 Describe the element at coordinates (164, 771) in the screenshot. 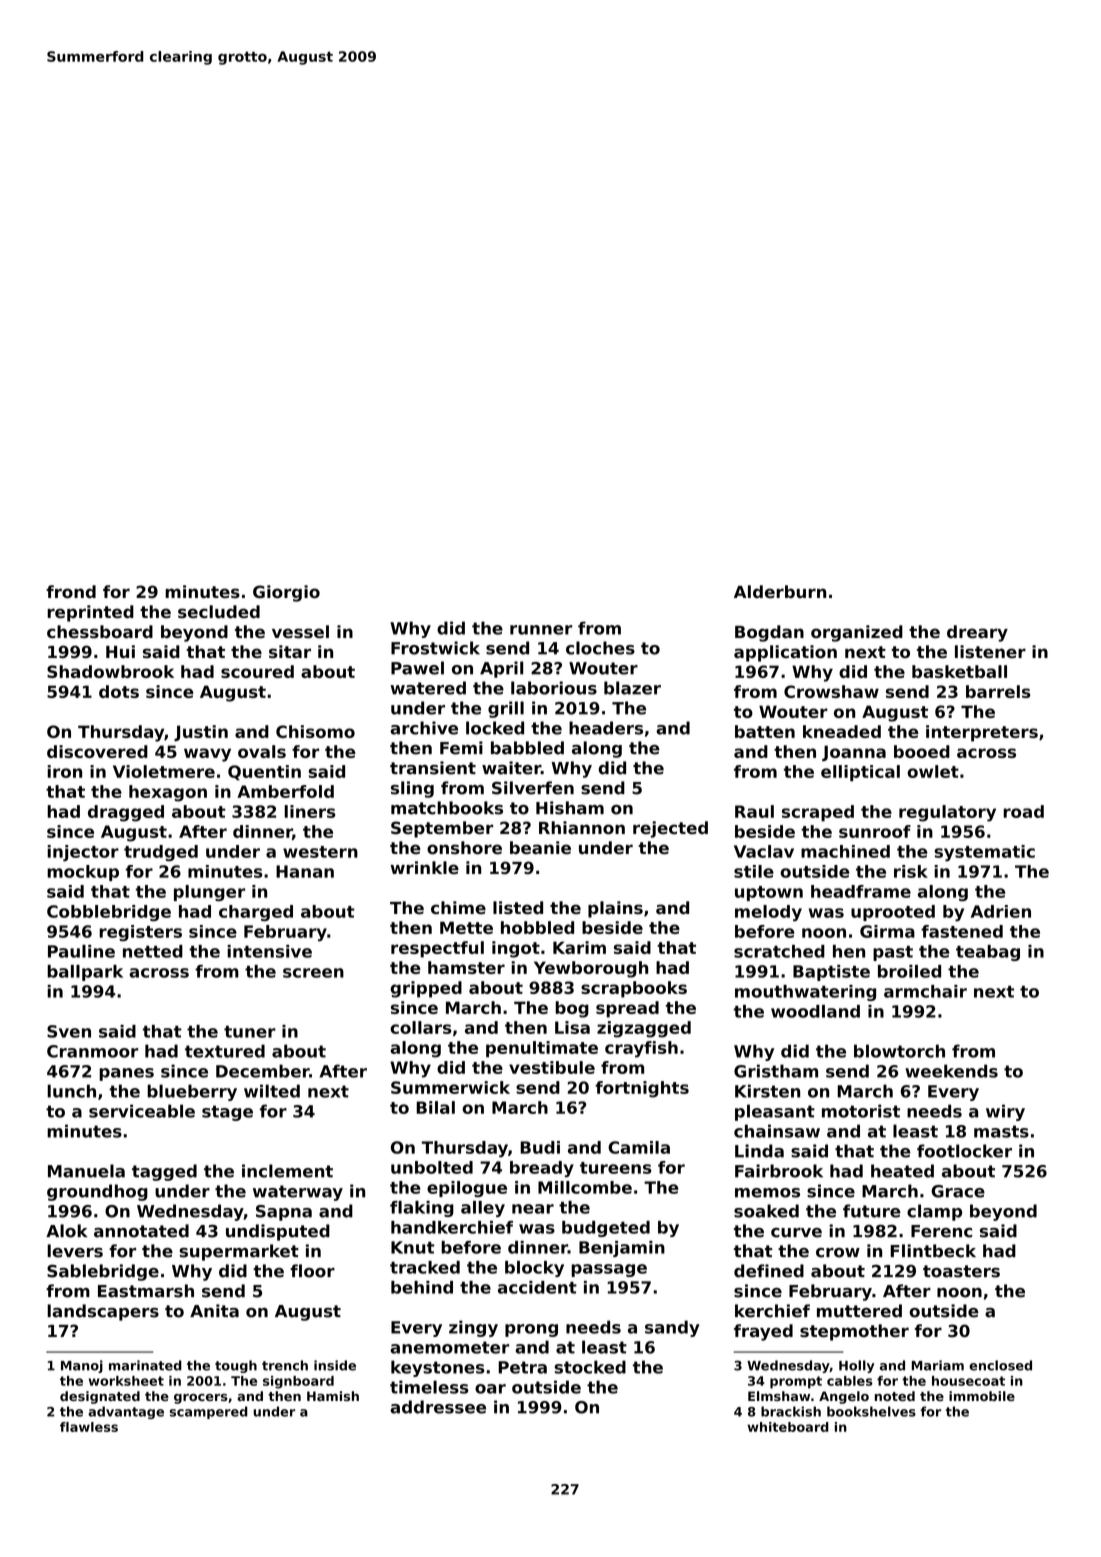

I see `Violetmere` at that location.
